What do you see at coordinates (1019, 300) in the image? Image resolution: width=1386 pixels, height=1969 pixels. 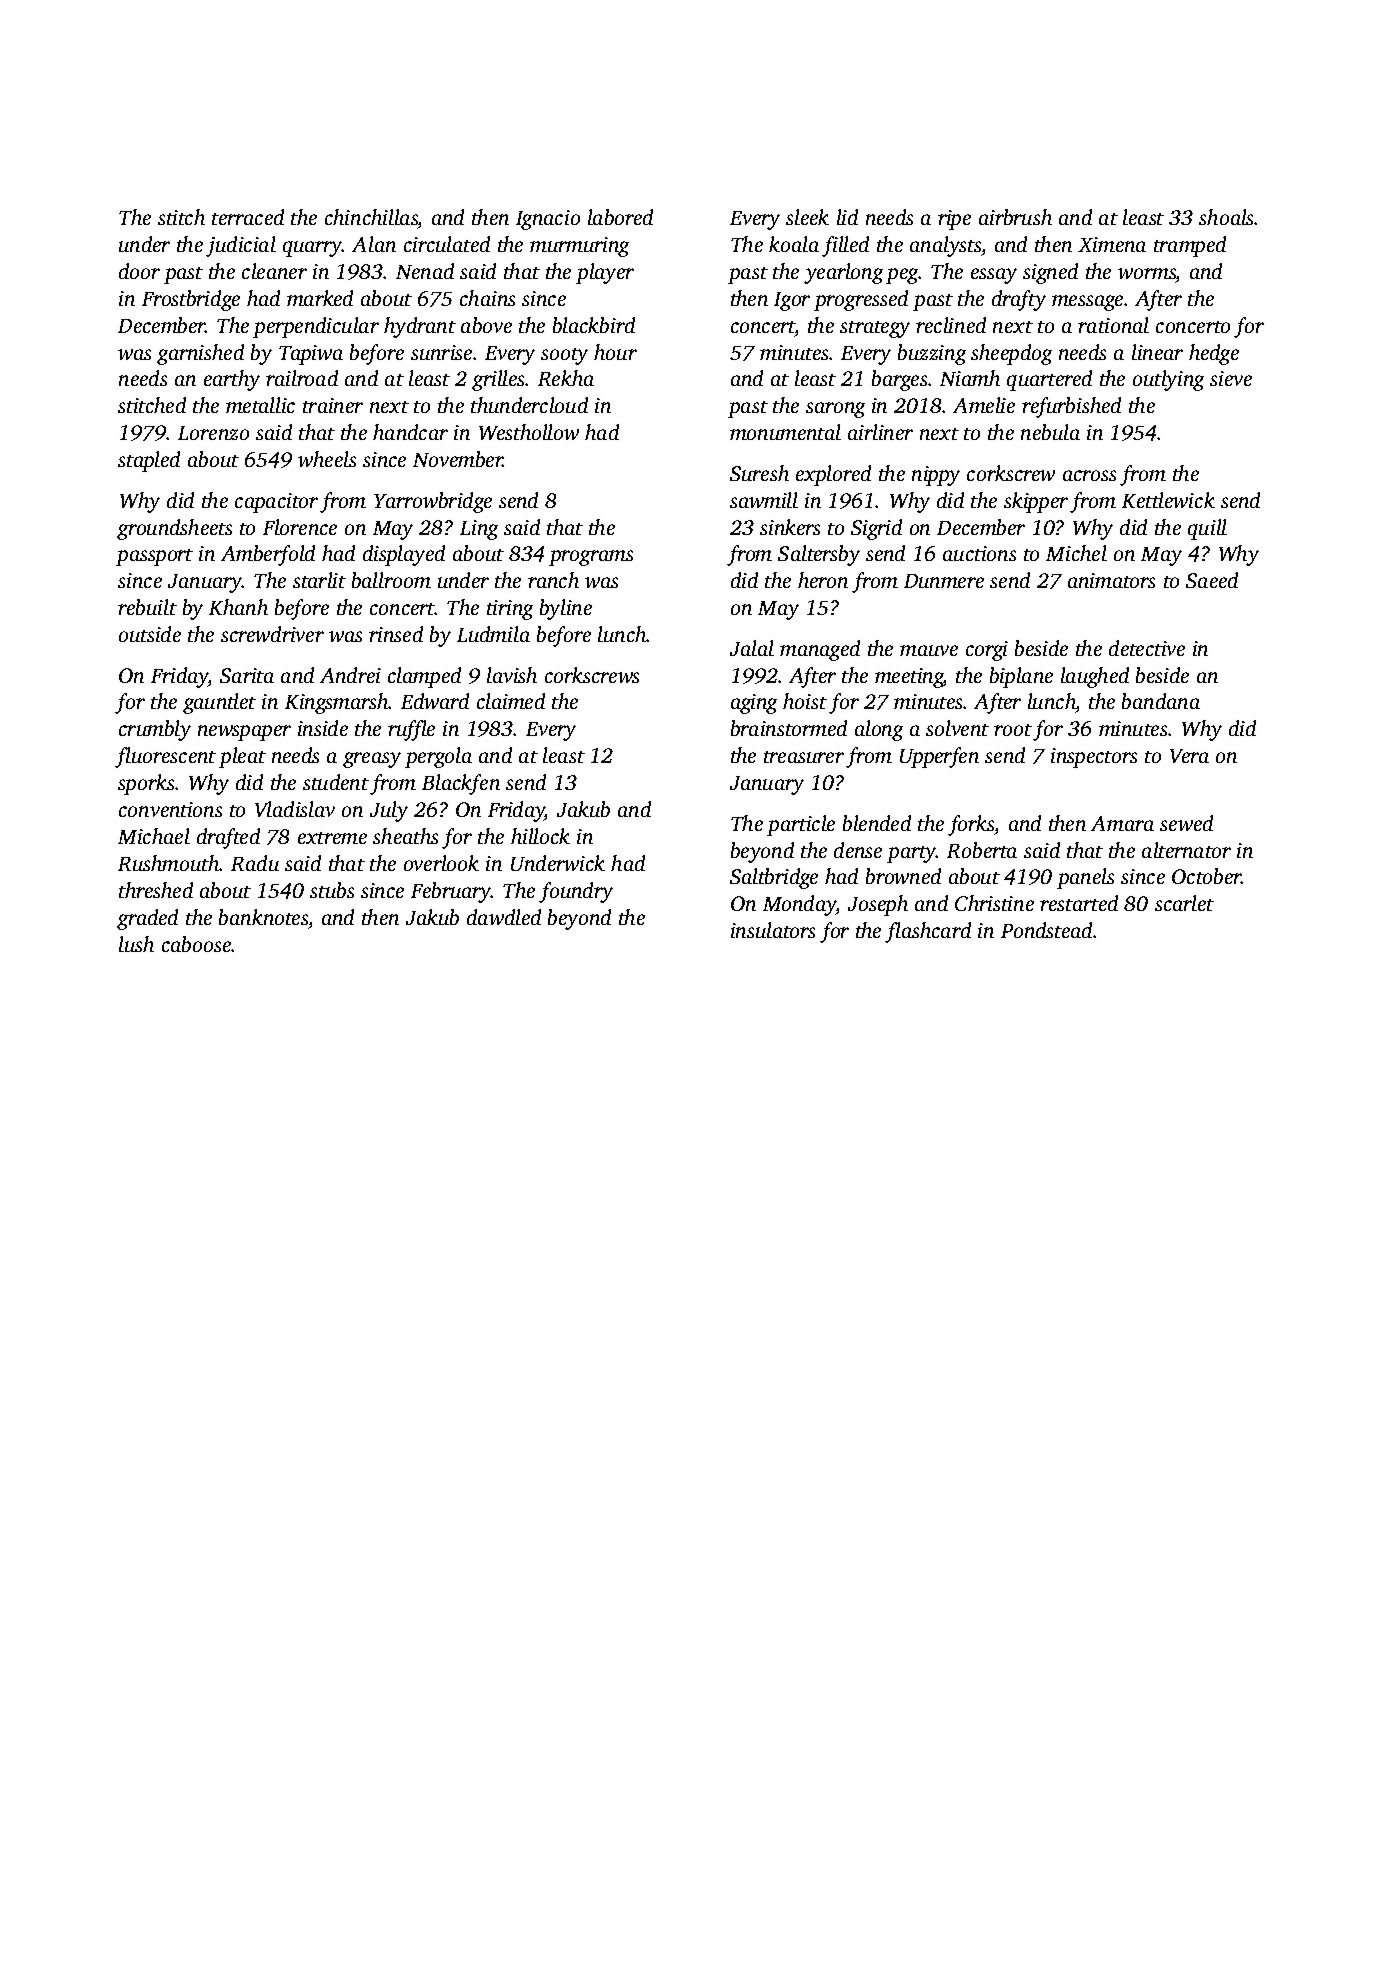 I see `drafty` at bounding box center [1019, 300].
